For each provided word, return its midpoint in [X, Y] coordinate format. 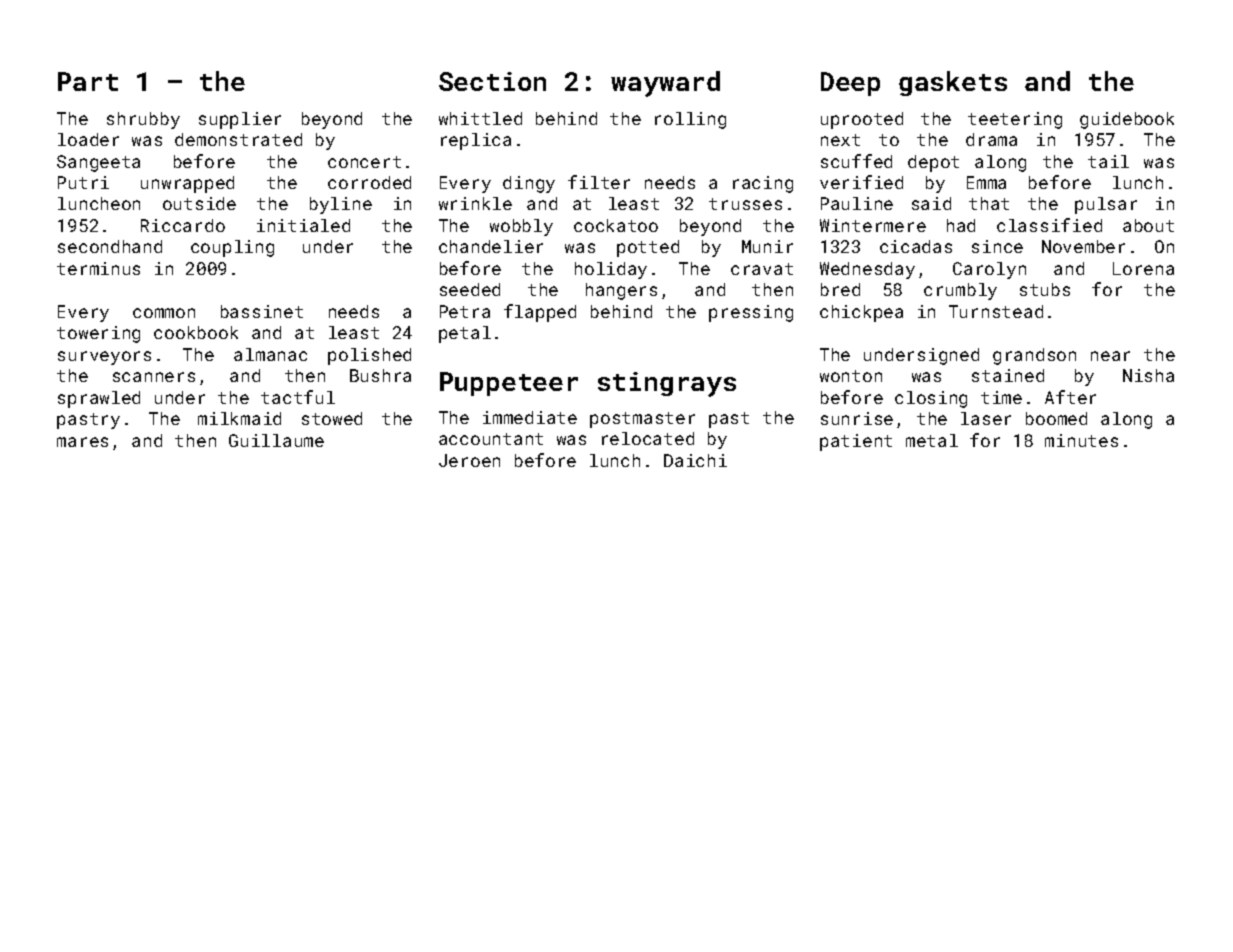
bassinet [262, 311]
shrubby [143, 120]
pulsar [1106, 205]
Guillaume [276, 440]
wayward [665, 84]
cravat [762, 269]
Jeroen [469, 460]
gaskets [953, 83]
